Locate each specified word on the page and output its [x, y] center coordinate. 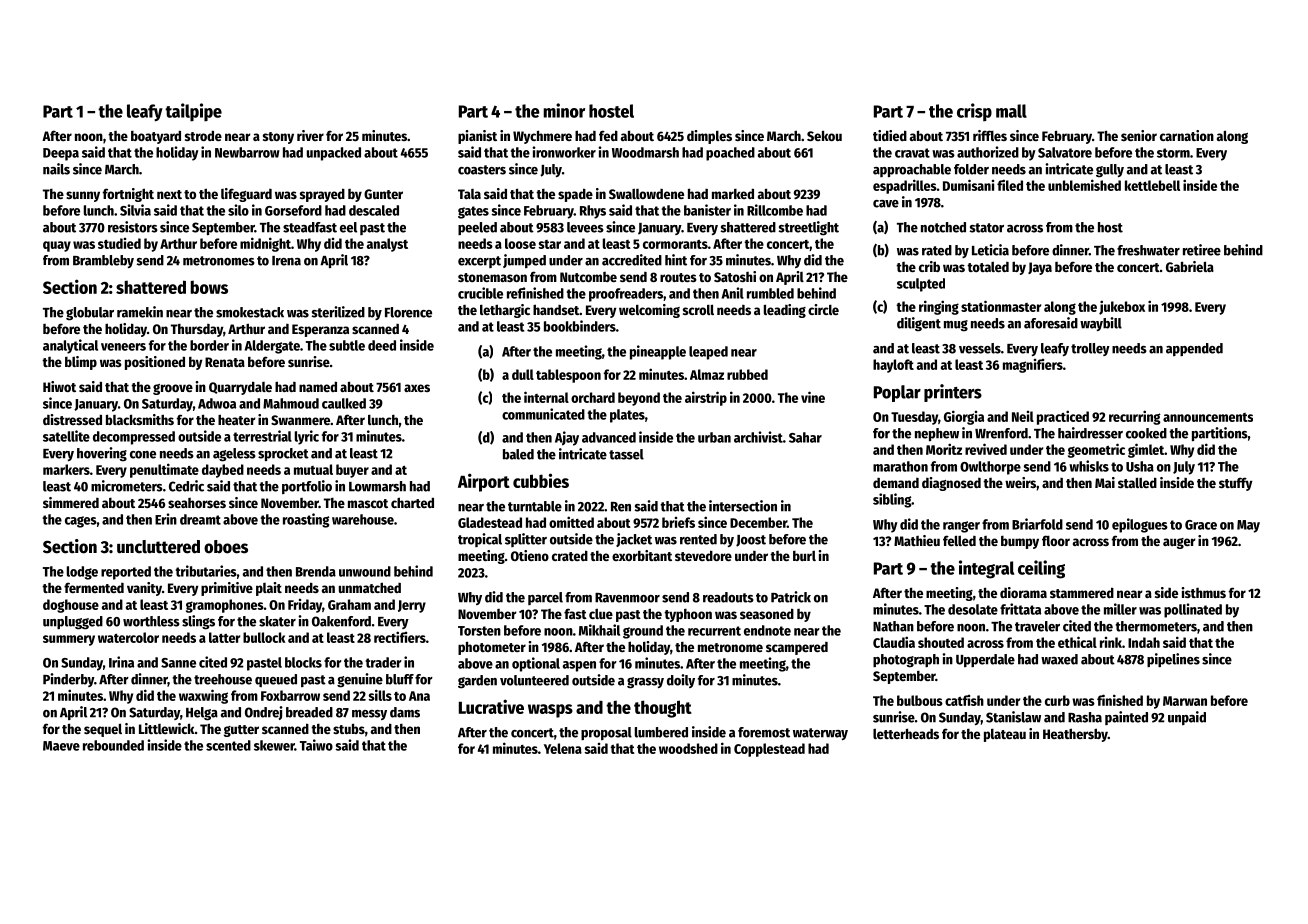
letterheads [906, 733]
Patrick [791, 597]
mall [1011, 111]
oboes [226, 547]
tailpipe [193, 112]
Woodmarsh [645, 152]
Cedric [186, 486]
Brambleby [103, 261]
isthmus [1204, 592]
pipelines [1173, 660]
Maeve [61, 746]
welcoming [649, 311]
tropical [480, 540]
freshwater [1148, 250]
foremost [764, 732]
